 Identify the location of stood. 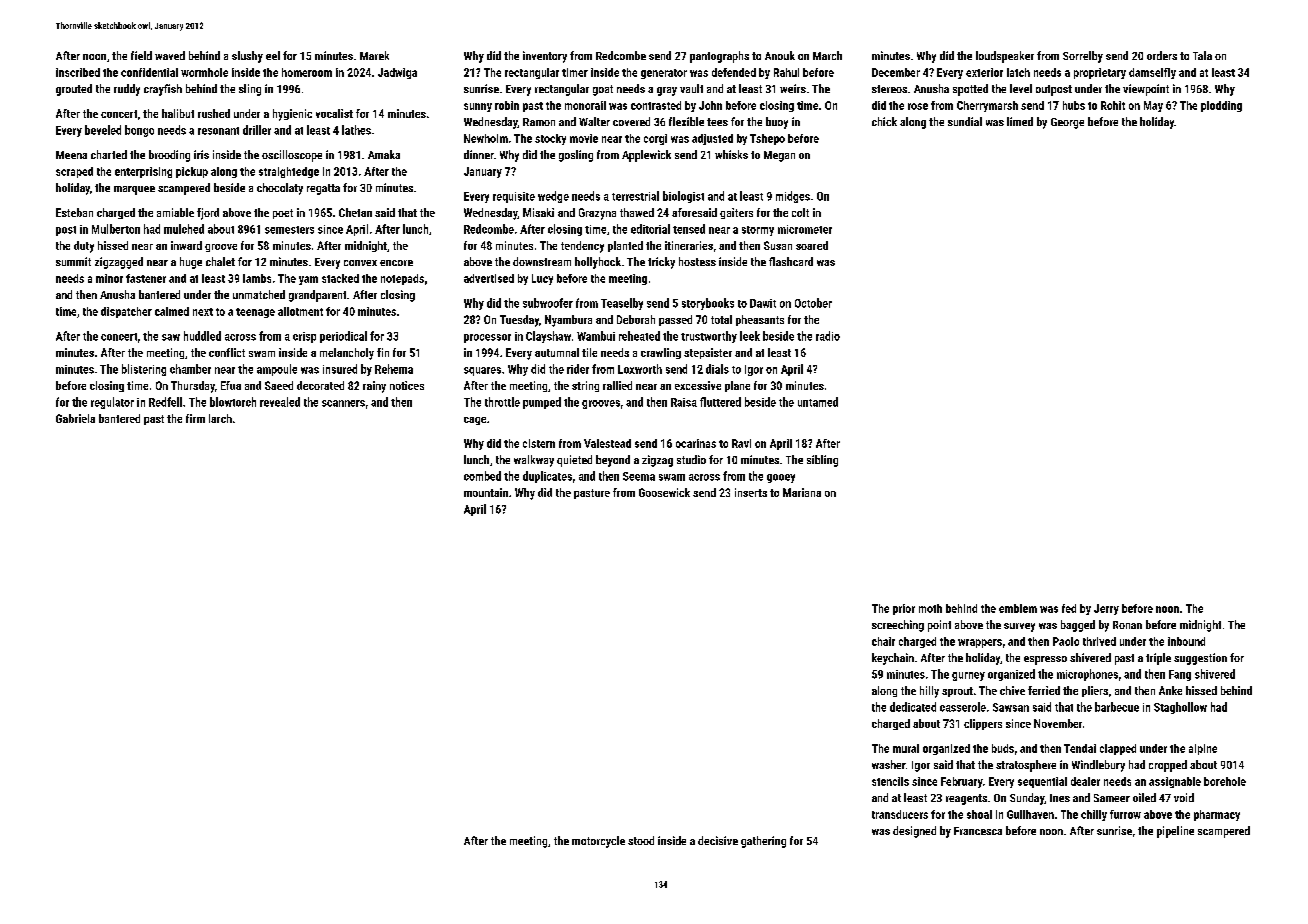
(641, 840).
